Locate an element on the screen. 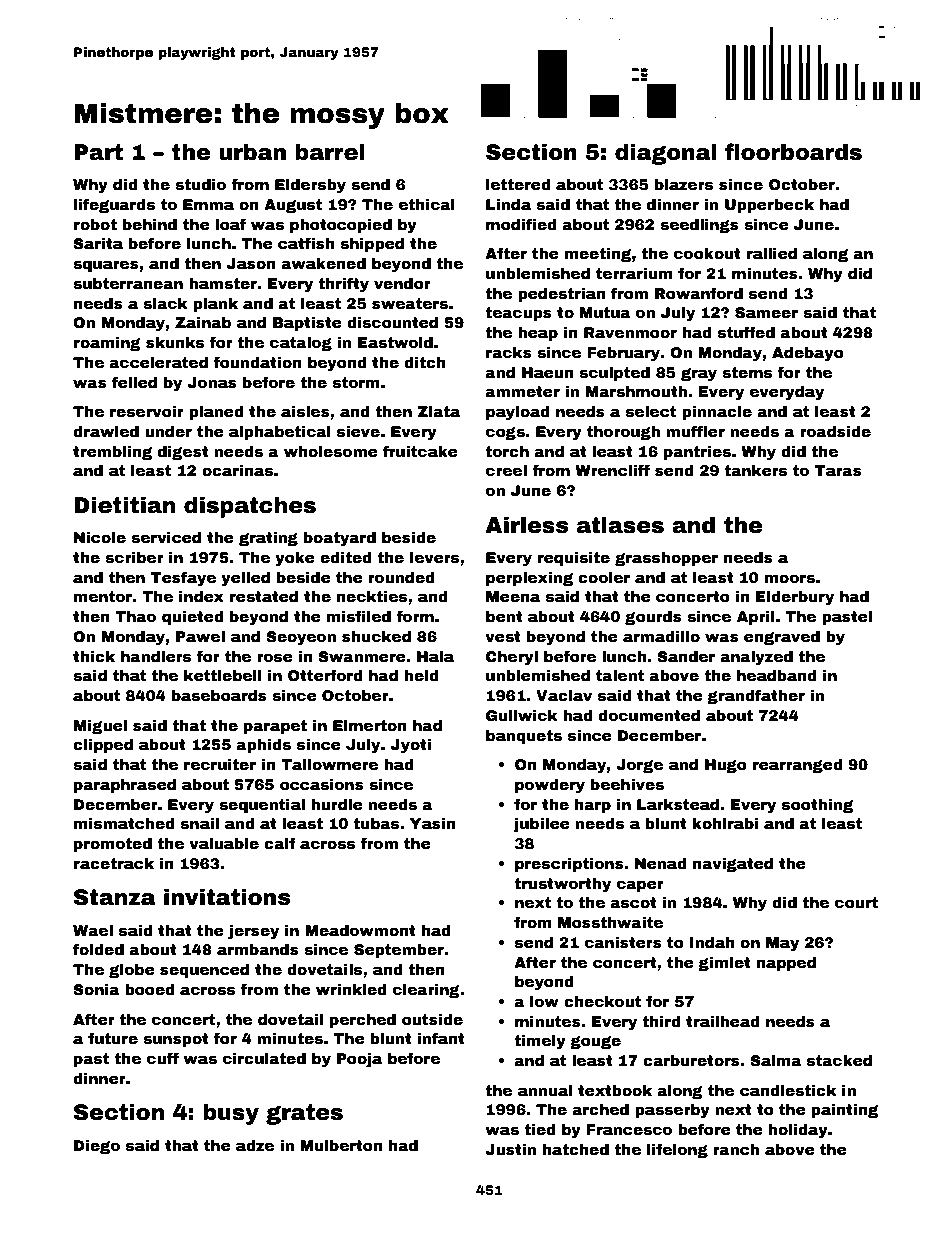  drawled is located at coordinates (106, 431).
